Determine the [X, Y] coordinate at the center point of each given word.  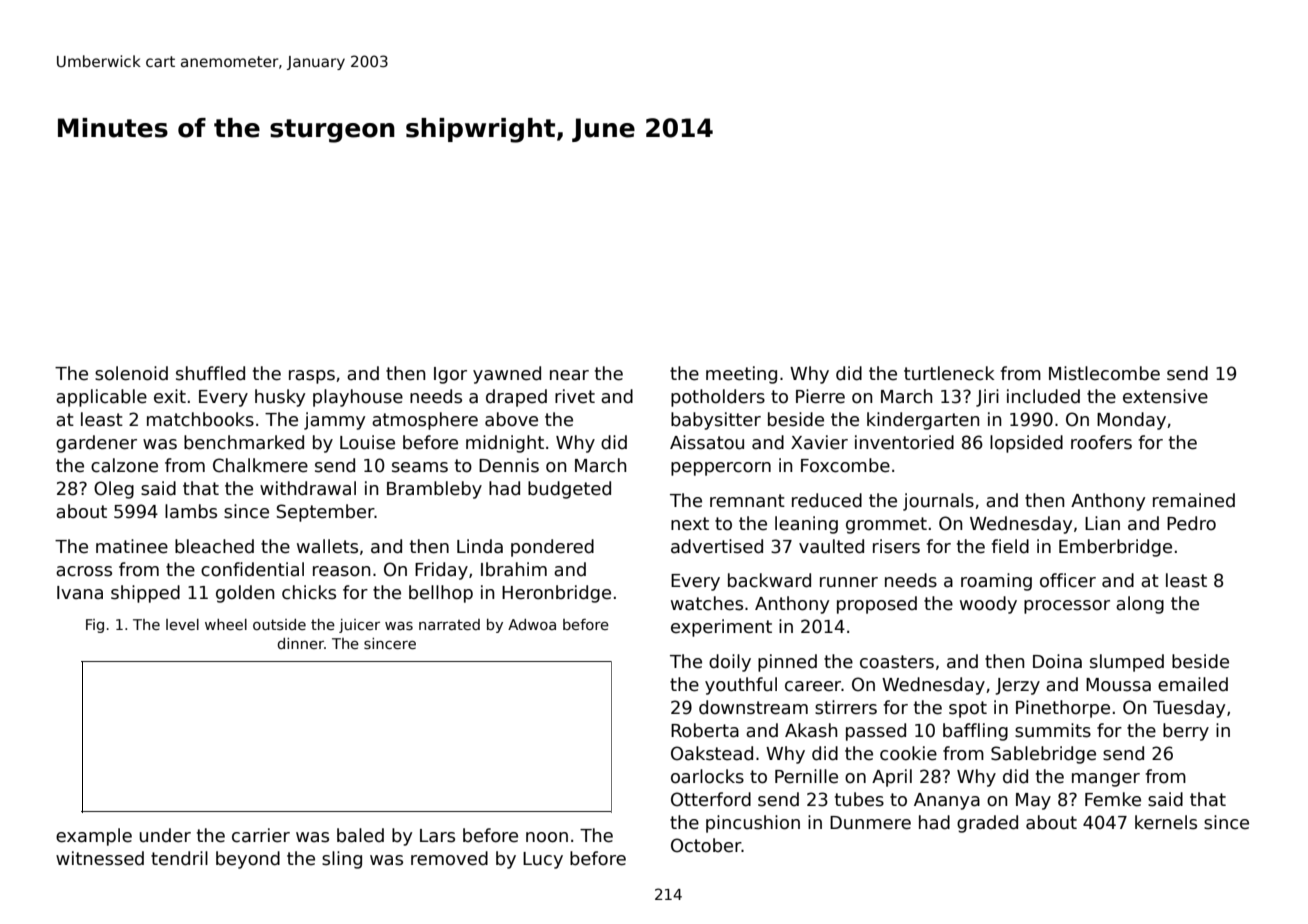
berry [1186, 732]
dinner [300, 643]
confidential [252, 569]
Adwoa [532, 624]
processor [1067, 607]
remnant [747, 501]
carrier [261, 835]
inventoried [904, 442]
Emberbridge [1115, 548]
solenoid [131, 373]
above [511, 419]
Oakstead [712, 753]
